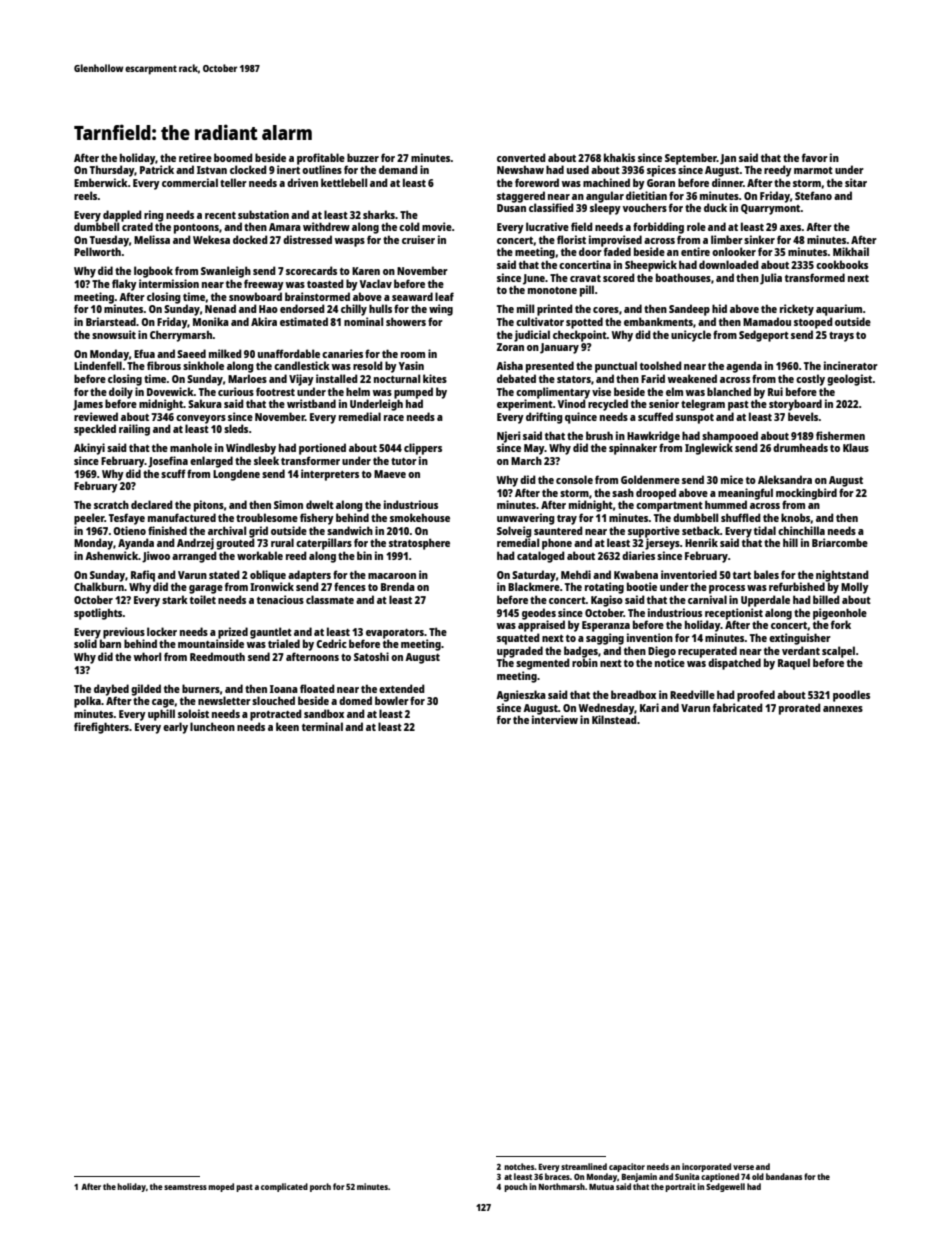 The height and width of the document is (1233, 952). What do you see at coordinates (584, 1166) in the document?
I see `streamlined` at bounding box center [584, 1166].
